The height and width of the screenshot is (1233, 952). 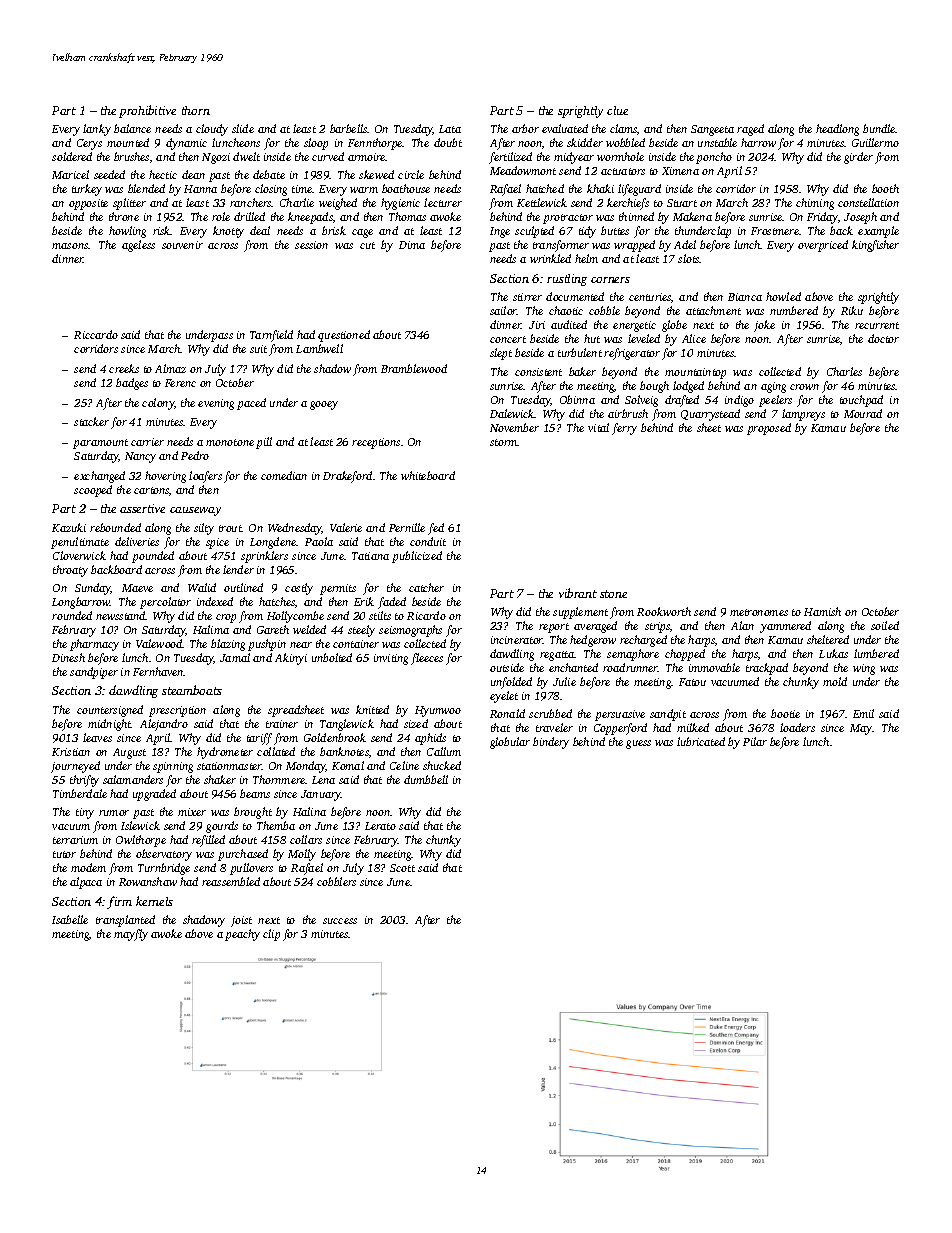 What do you see at coordinates (701, 741) in the screenshot?
I see `lubricated` at bounding box center [701, 741].
